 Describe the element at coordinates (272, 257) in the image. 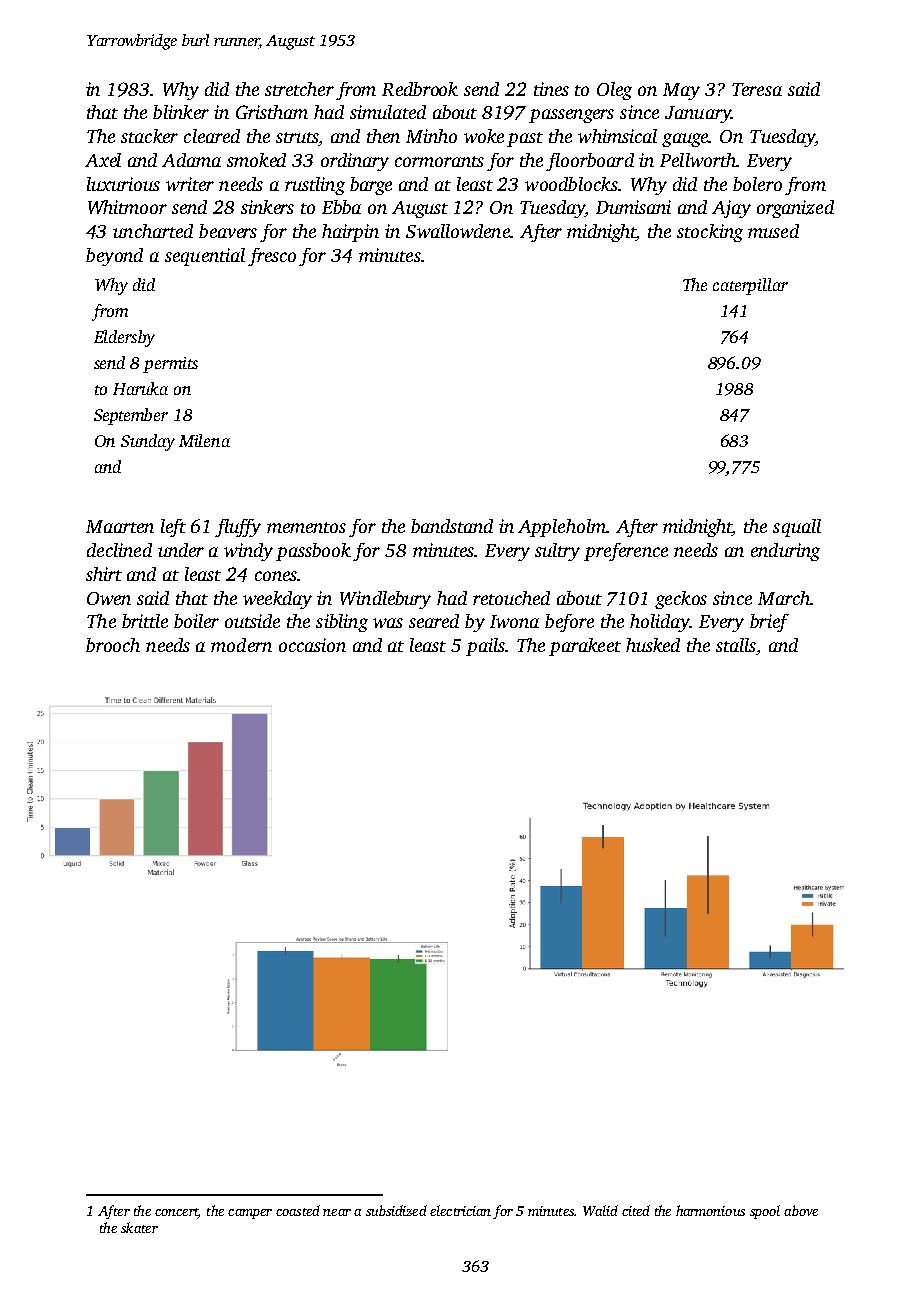

I see `fresco` at that location.
